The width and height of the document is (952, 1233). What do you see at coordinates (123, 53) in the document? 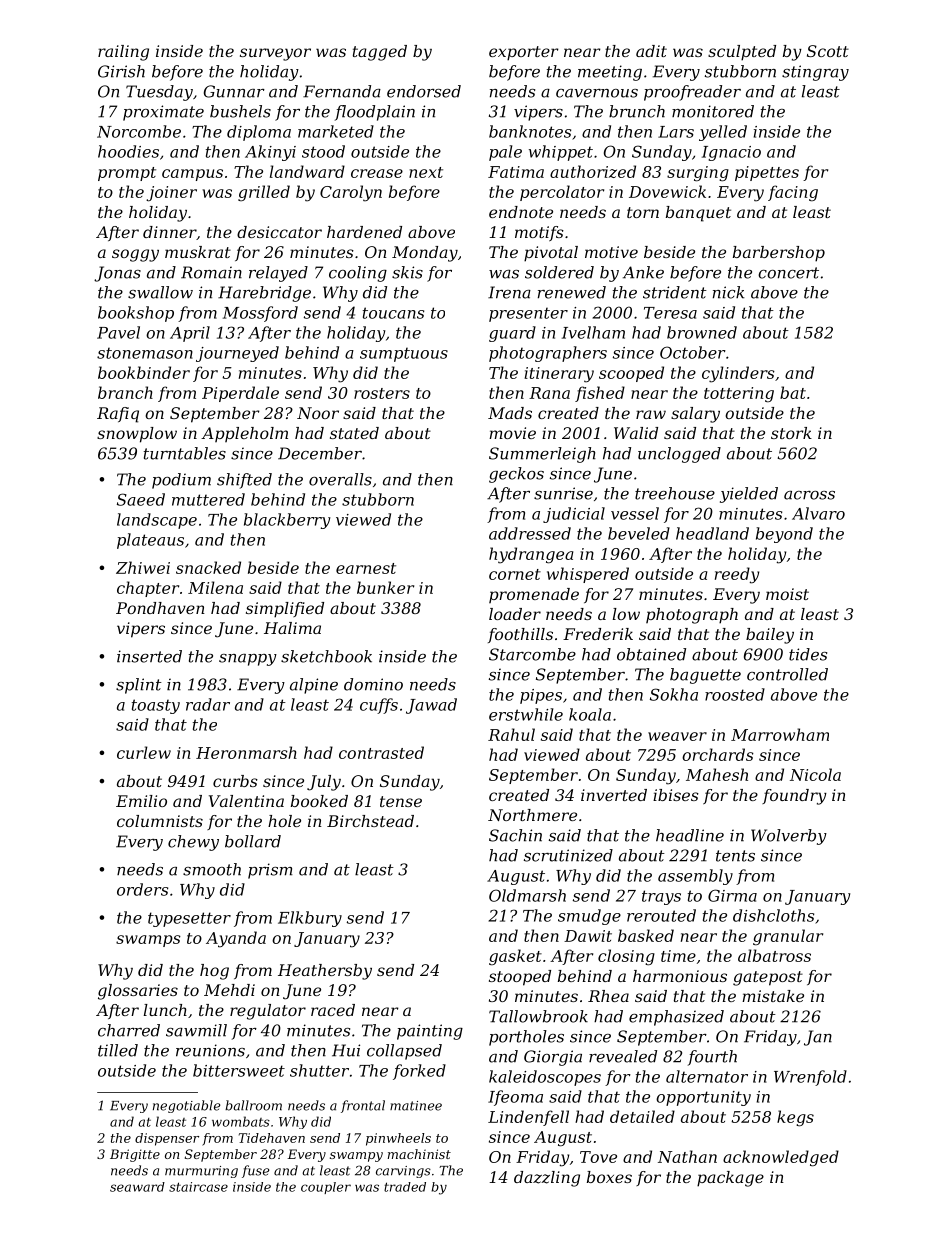
I see `railing` at bounding box center [123, 53].
